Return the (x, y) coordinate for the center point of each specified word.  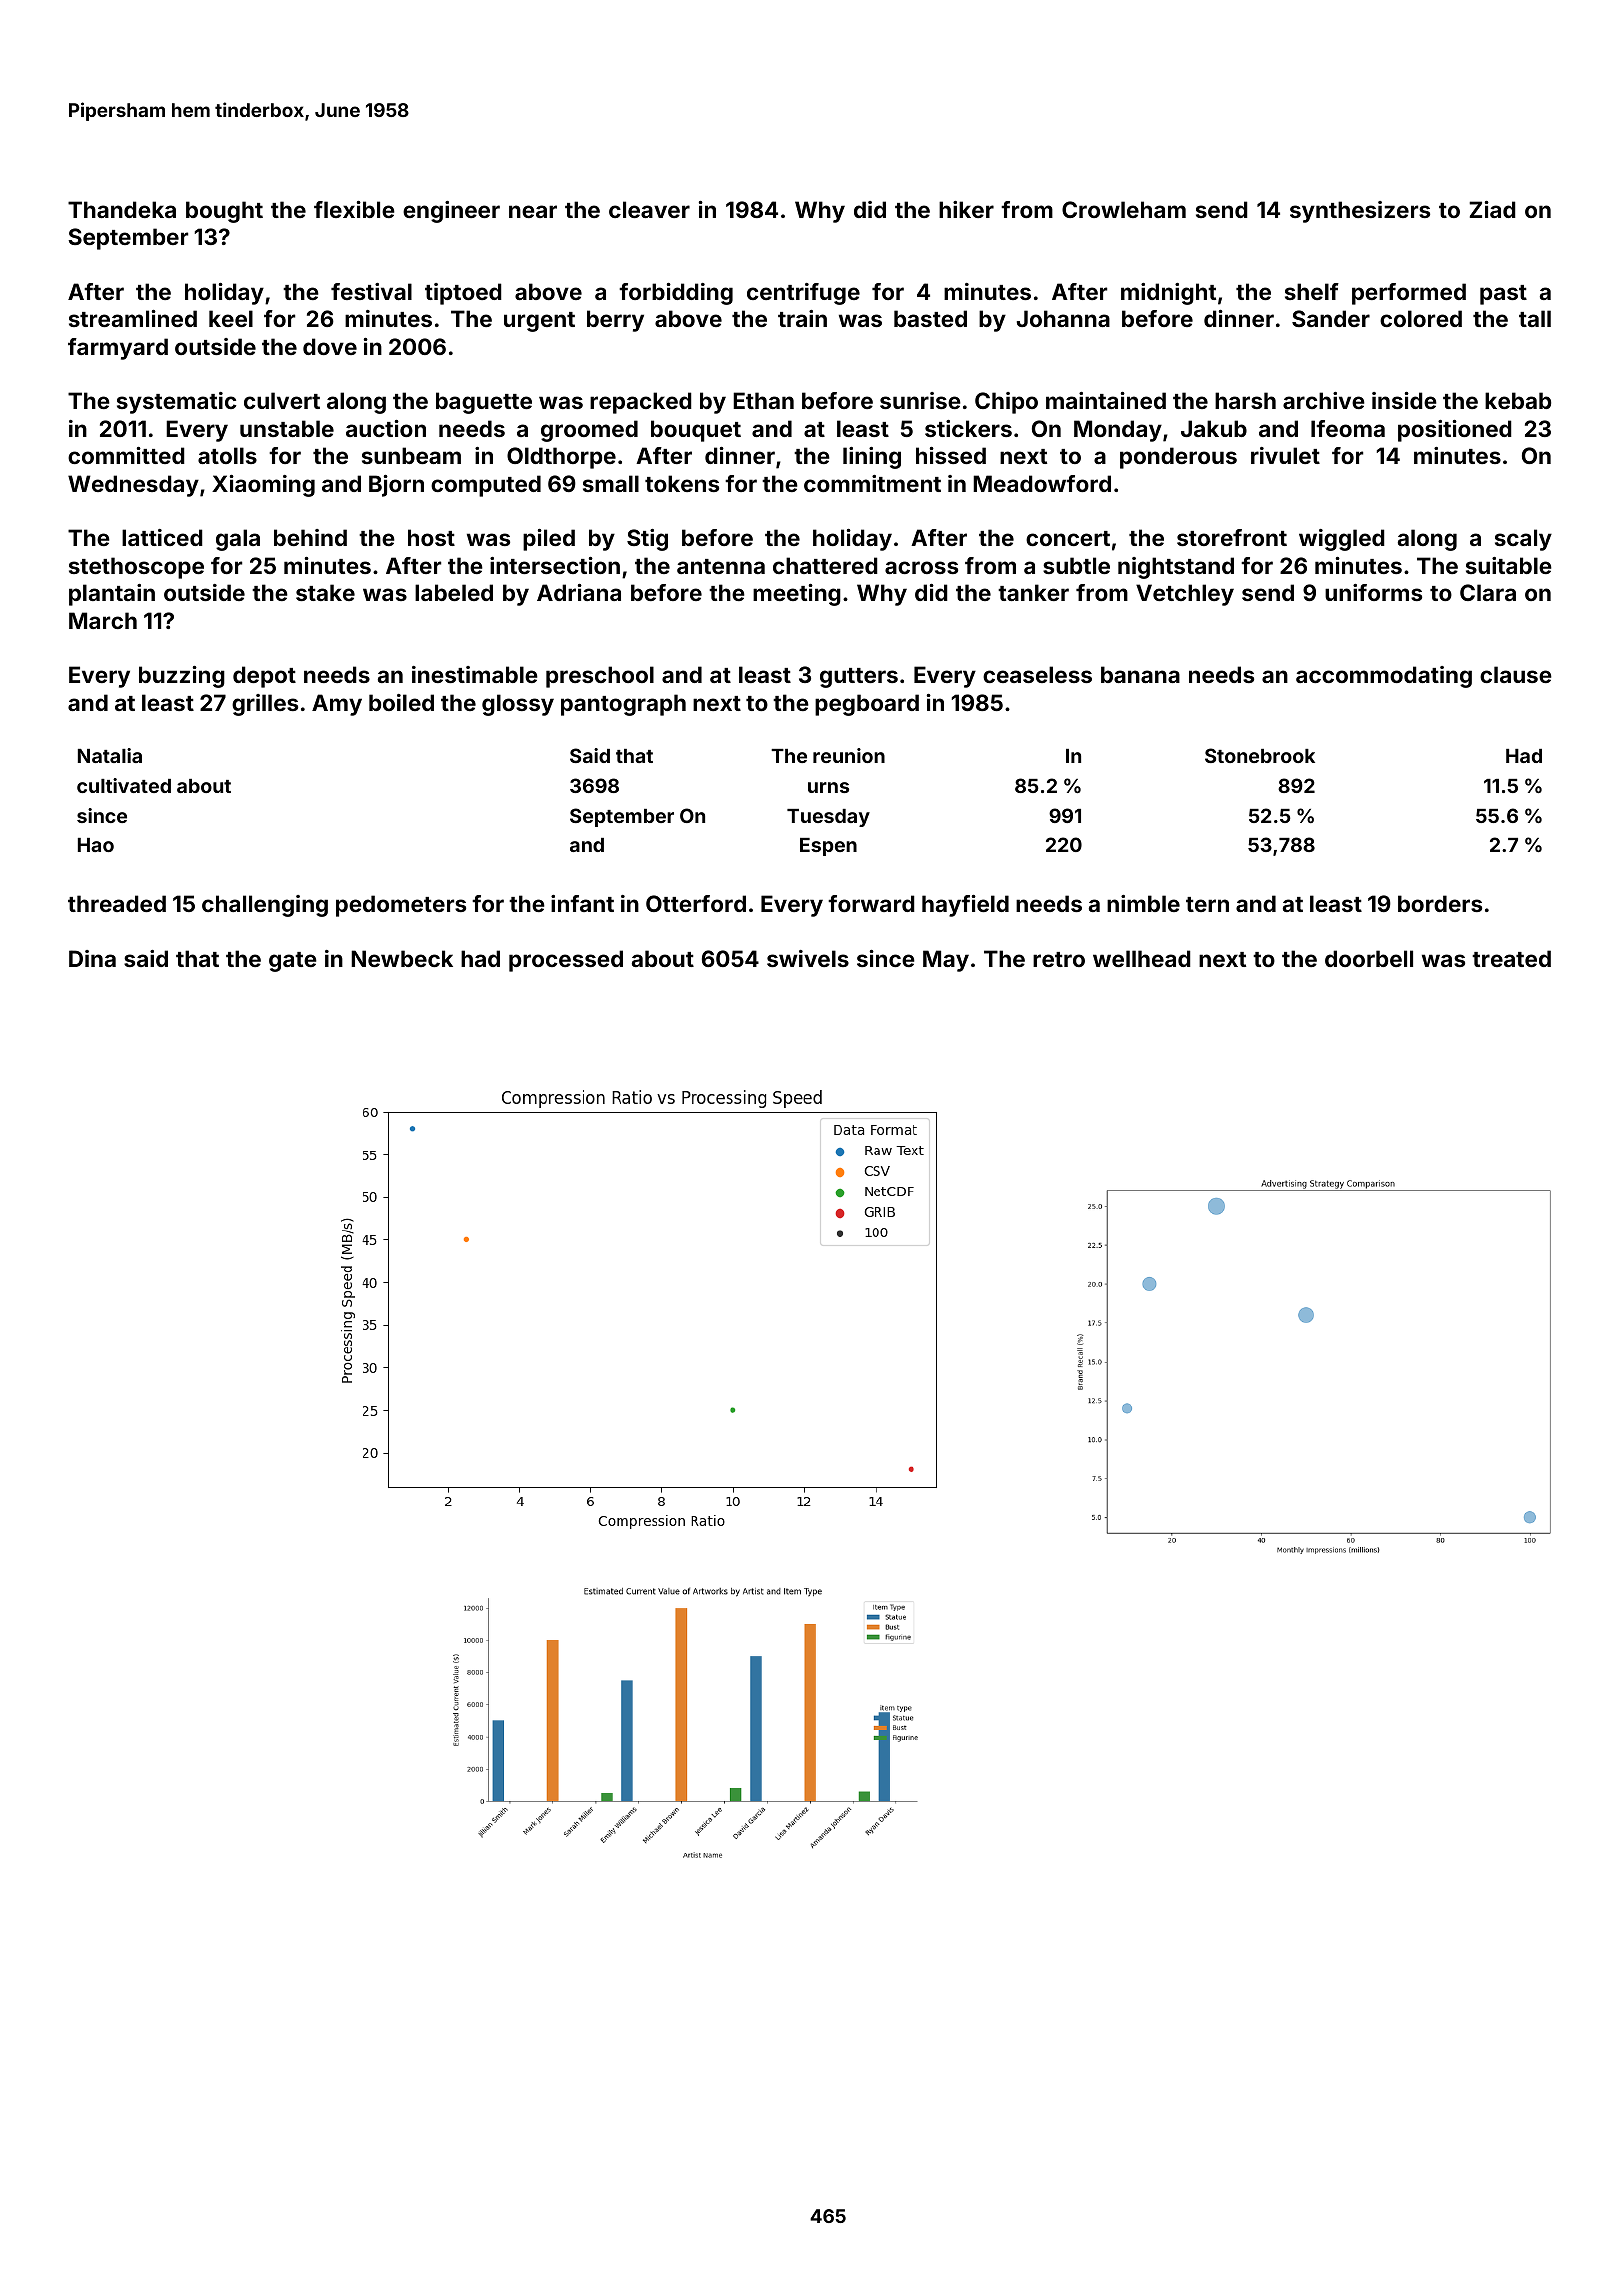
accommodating (1384, 677)
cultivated (124, 785)
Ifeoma (1348, 428)
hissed (951, 455)
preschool (600, 677)
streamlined (133, 318)
